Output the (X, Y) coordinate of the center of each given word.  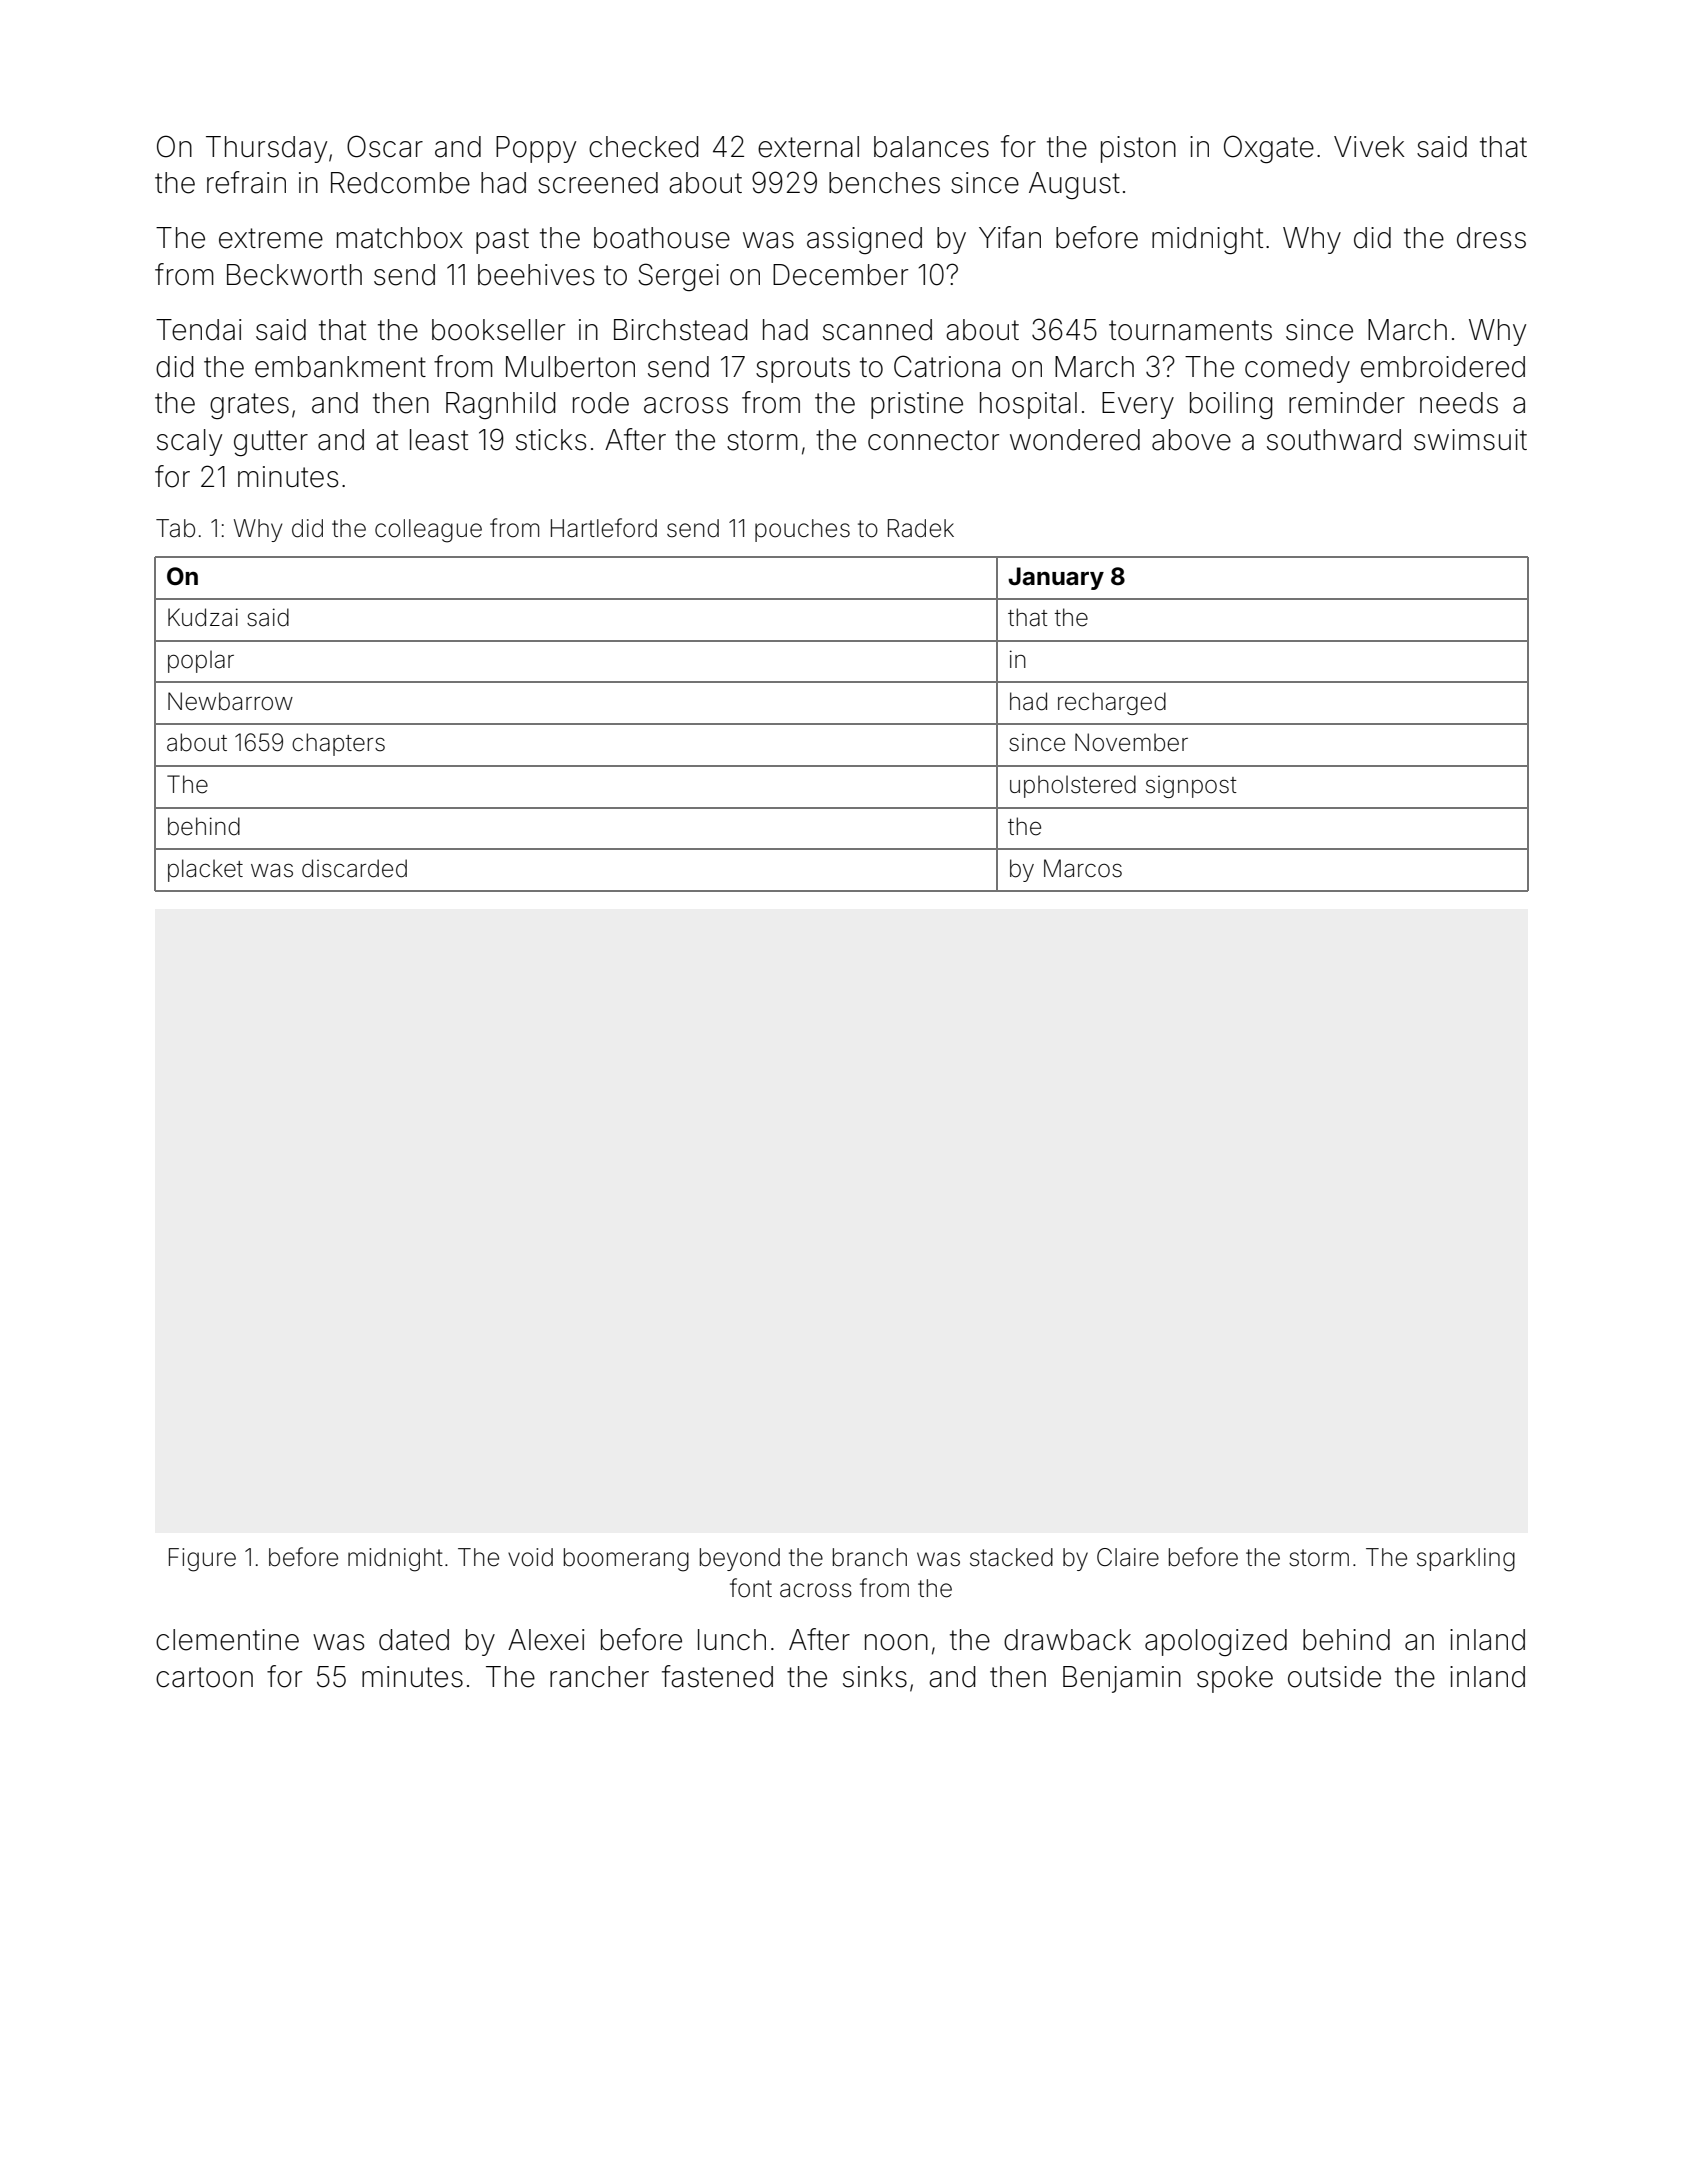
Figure (202, 1560)
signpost (1191, 786)
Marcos (1083, 868)
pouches (802, 530)
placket (205, 870)
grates (249, 406)
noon (896, 1642)
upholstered (1073, 786)
